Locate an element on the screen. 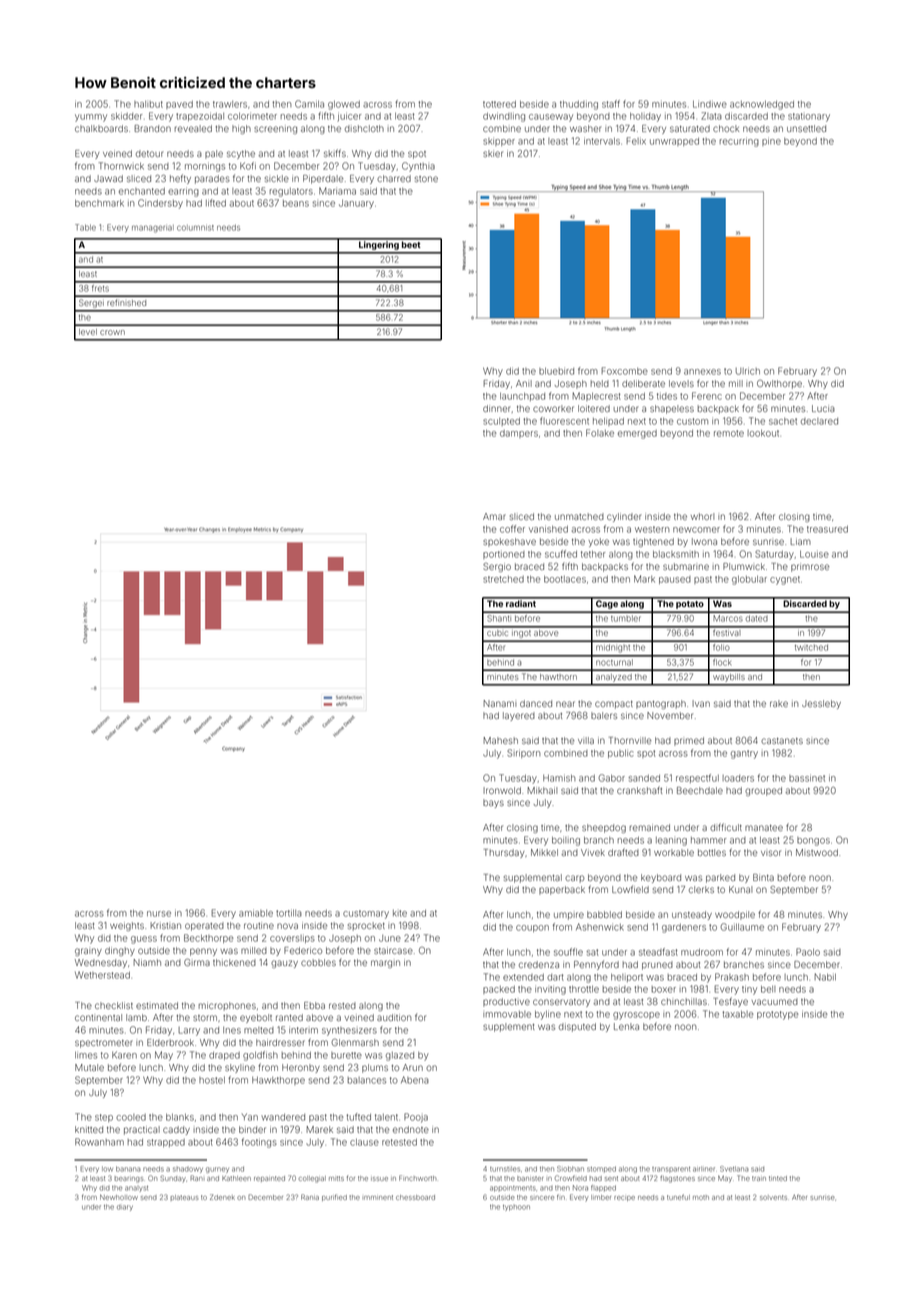 This screenshot has width=924, height=1308. coworker is located at coordinates (553, 408).
